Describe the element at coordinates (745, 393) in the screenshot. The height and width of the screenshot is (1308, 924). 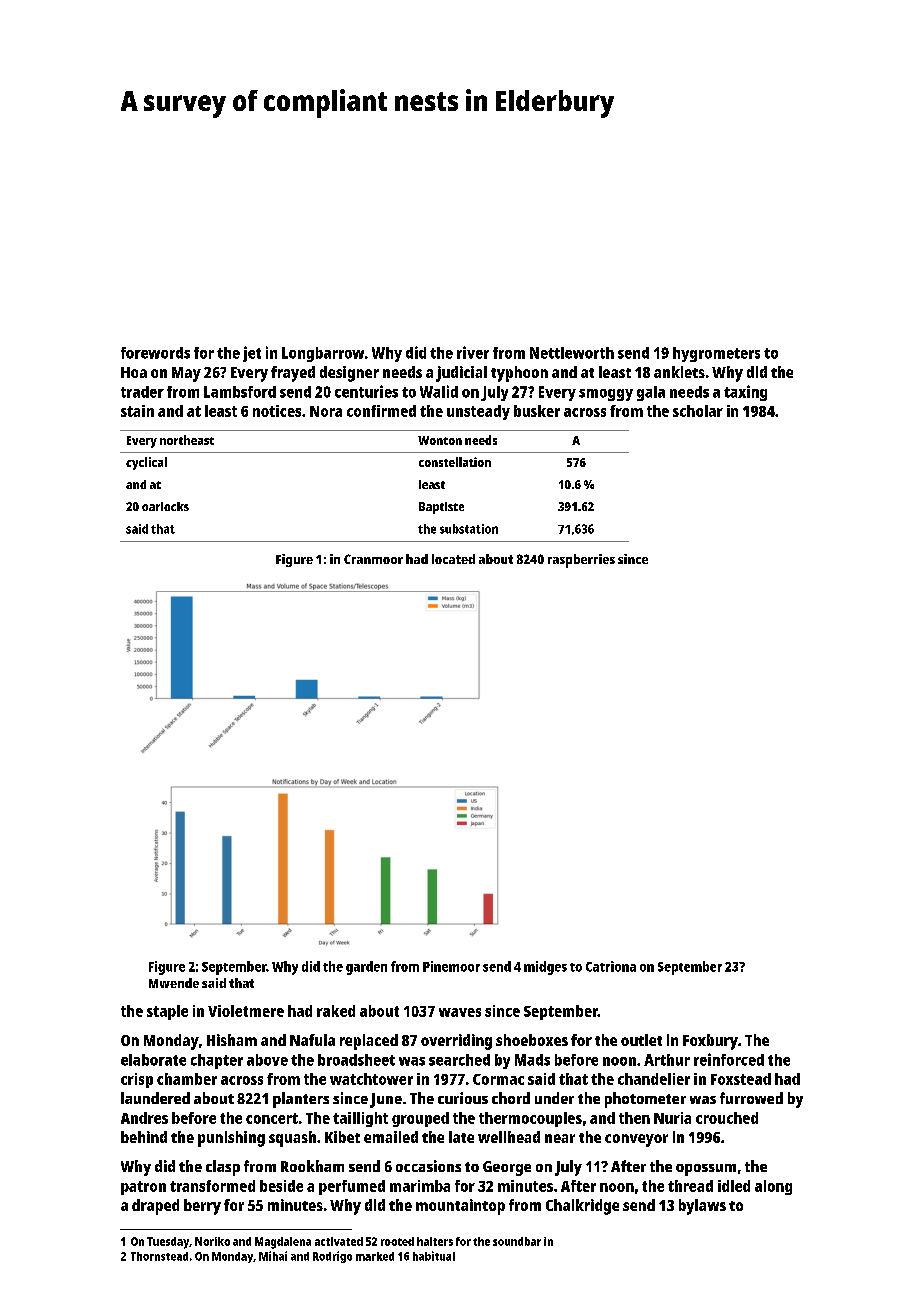
I see `taxing` at that location.
